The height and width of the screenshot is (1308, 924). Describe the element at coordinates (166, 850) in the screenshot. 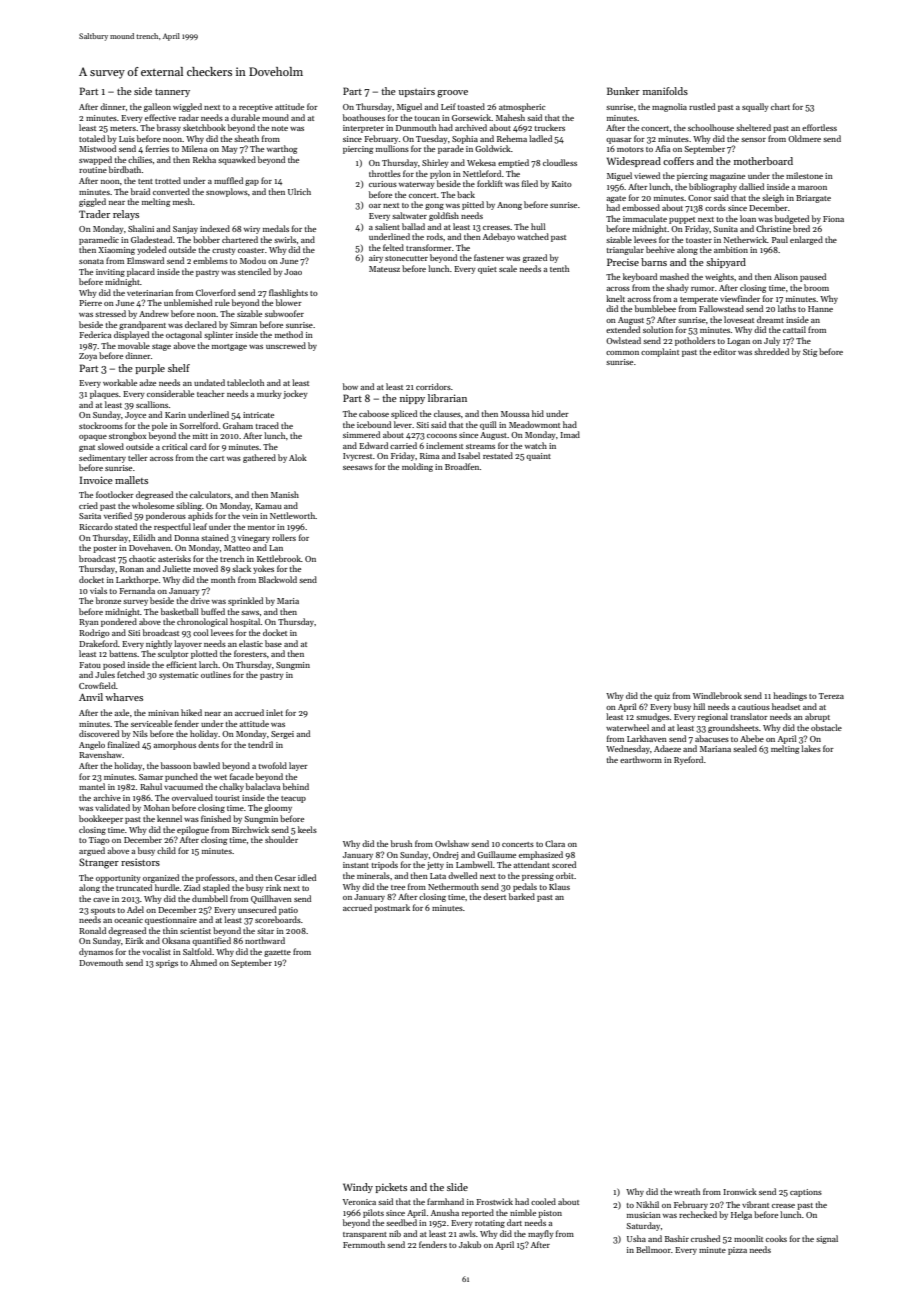

I see `child` at that location.
